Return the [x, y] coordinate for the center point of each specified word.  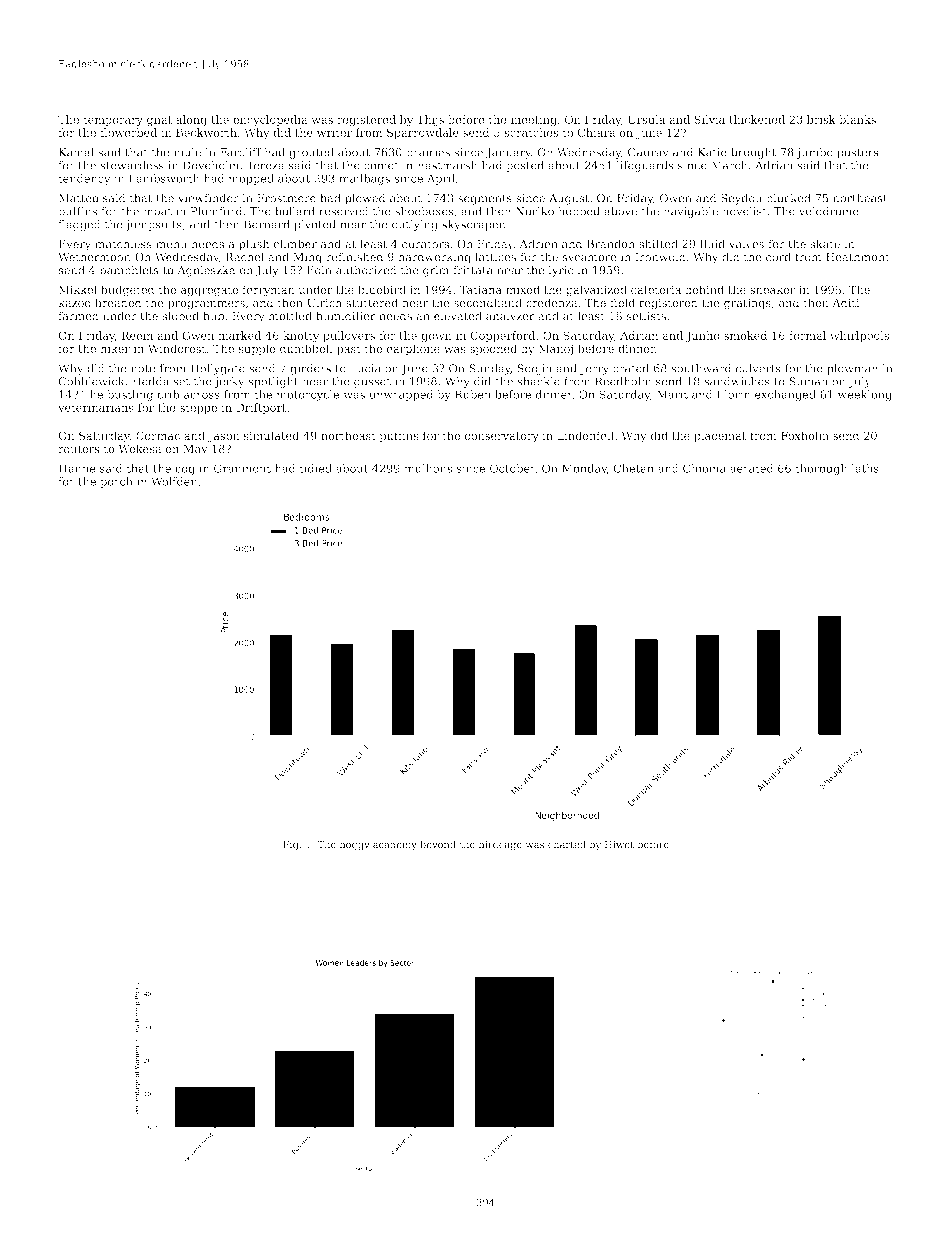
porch [116, 482]
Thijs [430, 121]
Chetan [634, 468]
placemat [720, 436]
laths [865, 468]
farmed [78, 316]
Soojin [534, 369]
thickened [757, 119]
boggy [354, 845]
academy [395, 845]
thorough [821, 469]
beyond [438, 845]
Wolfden [174, 481]
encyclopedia [270, 121]
